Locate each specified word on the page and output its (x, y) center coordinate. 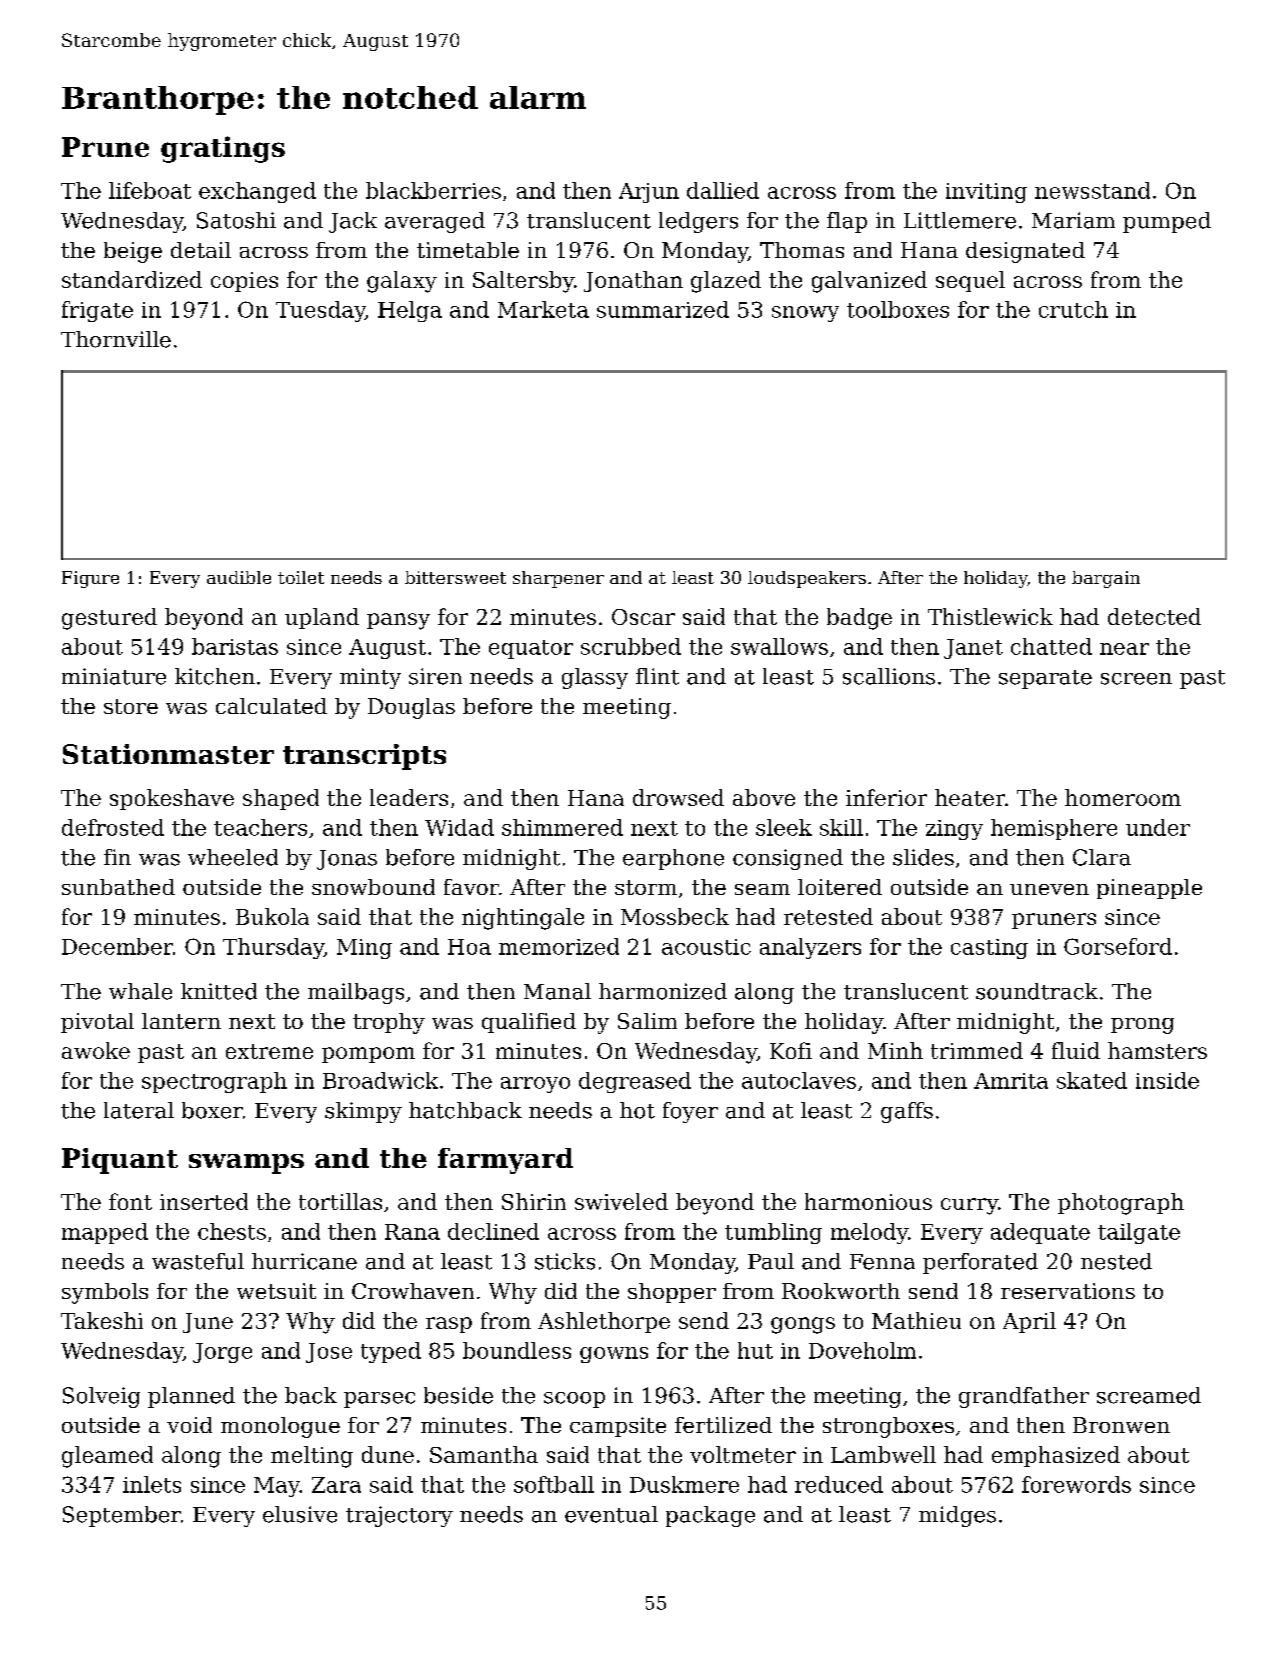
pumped (1167, 222)
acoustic (706, 947)
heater (970, 797)
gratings (223, 149)
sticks (565, 1261)
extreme (269, 1051)
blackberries (433, 190)
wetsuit (276, 1291)
